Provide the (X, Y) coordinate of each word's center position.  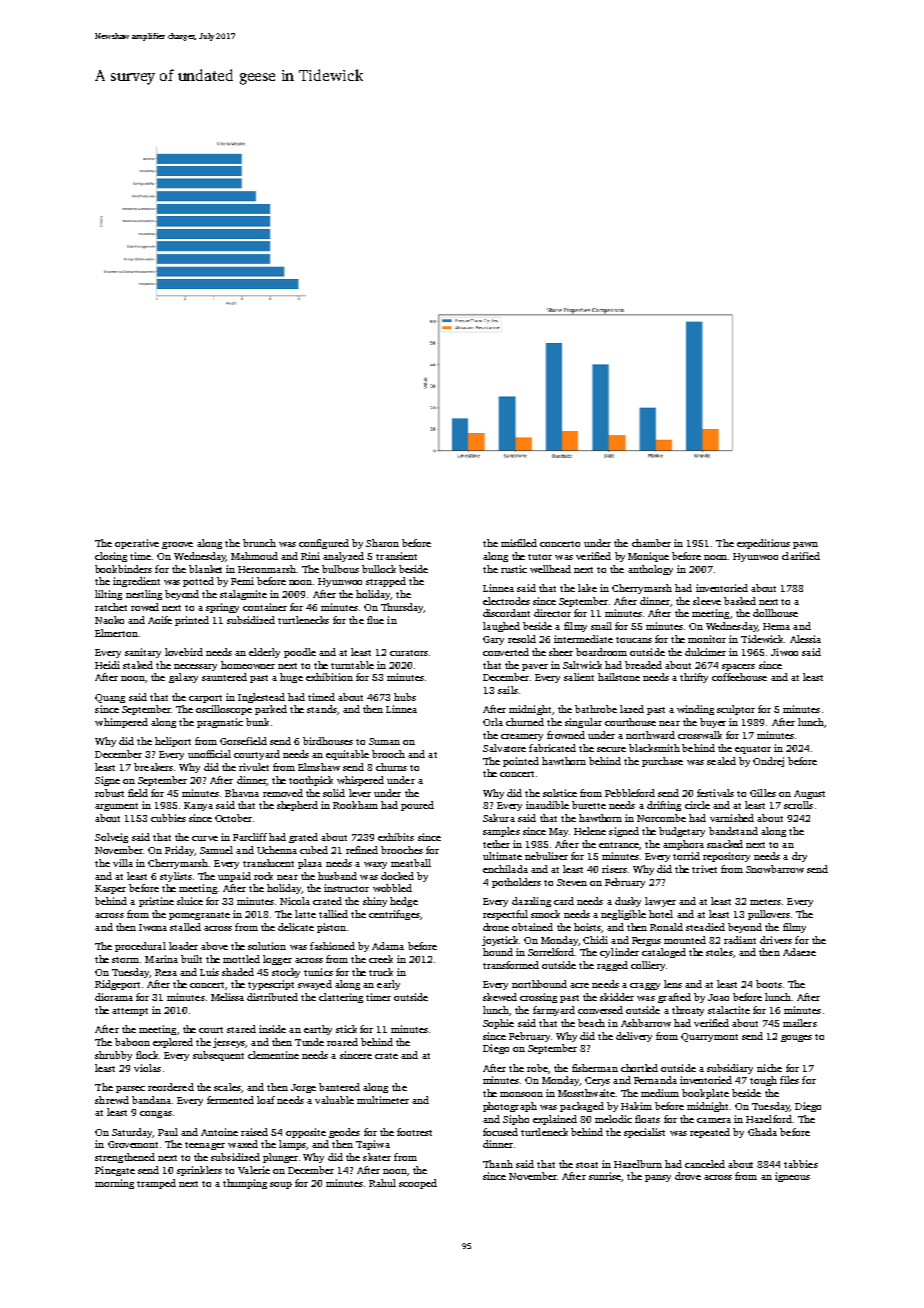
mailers (800, 1023)
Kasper (110, 889)
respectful (505, 915)
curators (409, 653)
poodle (300, 653)
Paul (168, 1132)
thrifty (694, 678)
